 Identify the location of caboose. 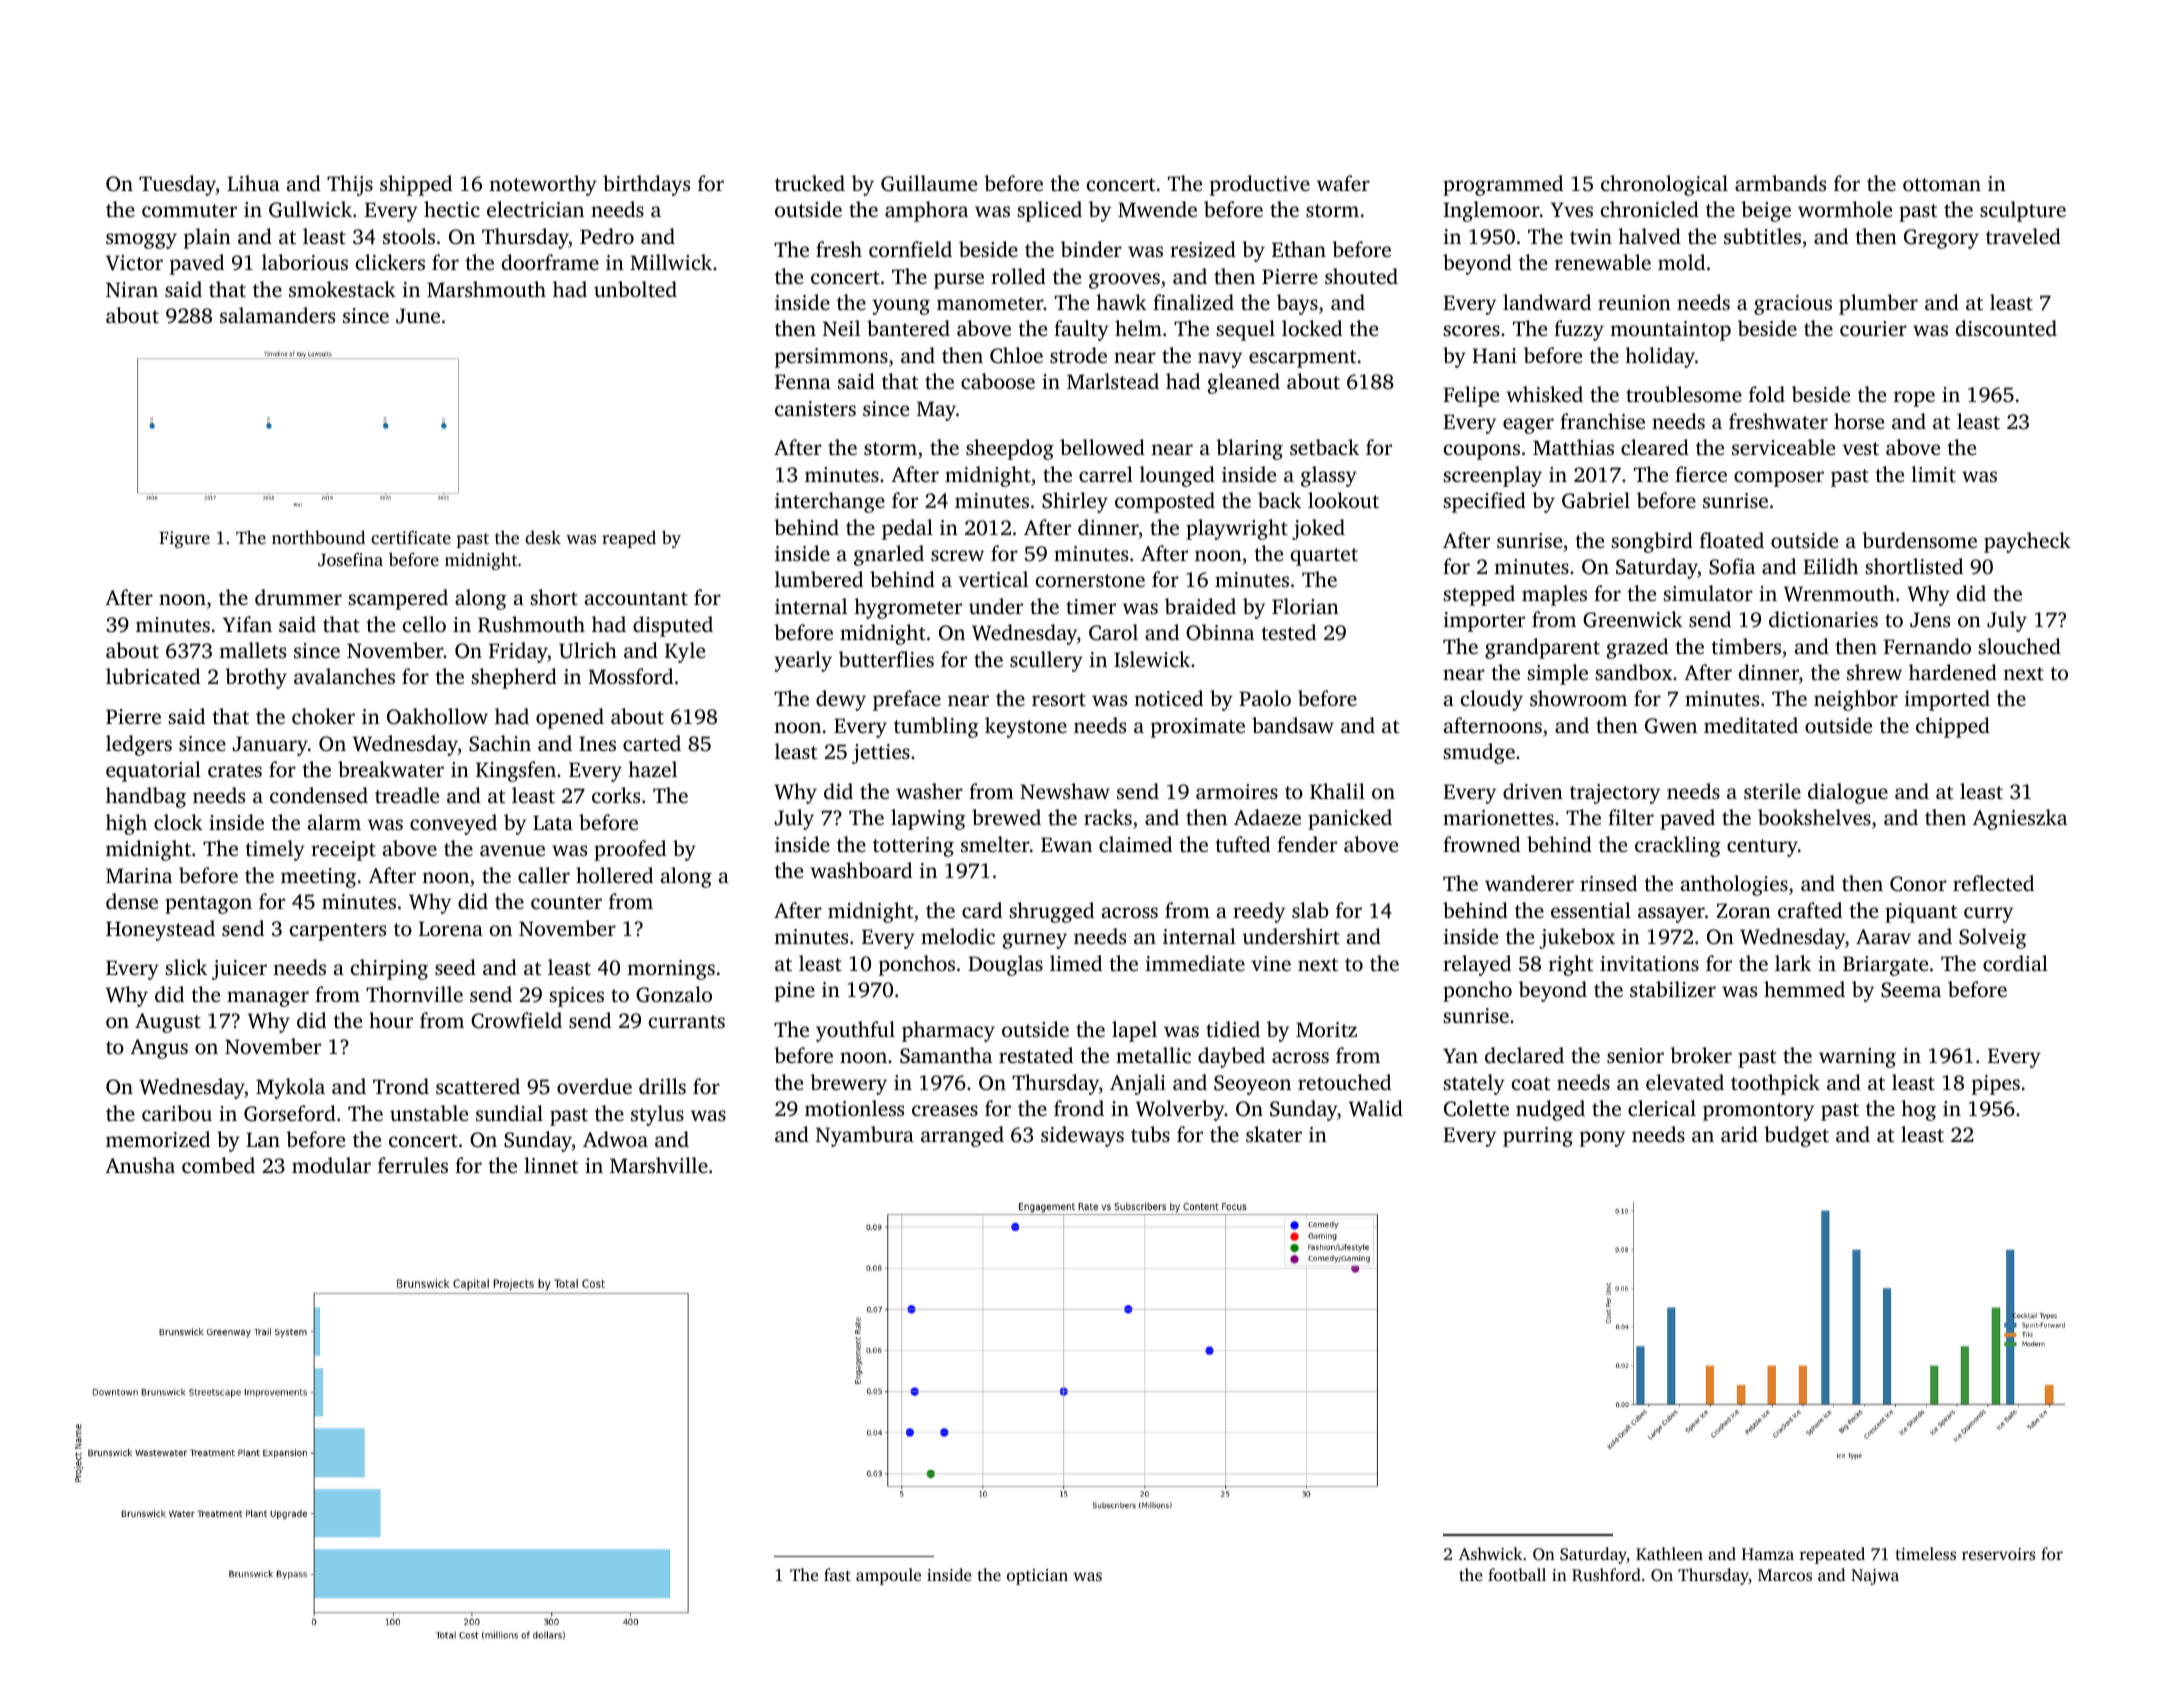
(998, 381).
